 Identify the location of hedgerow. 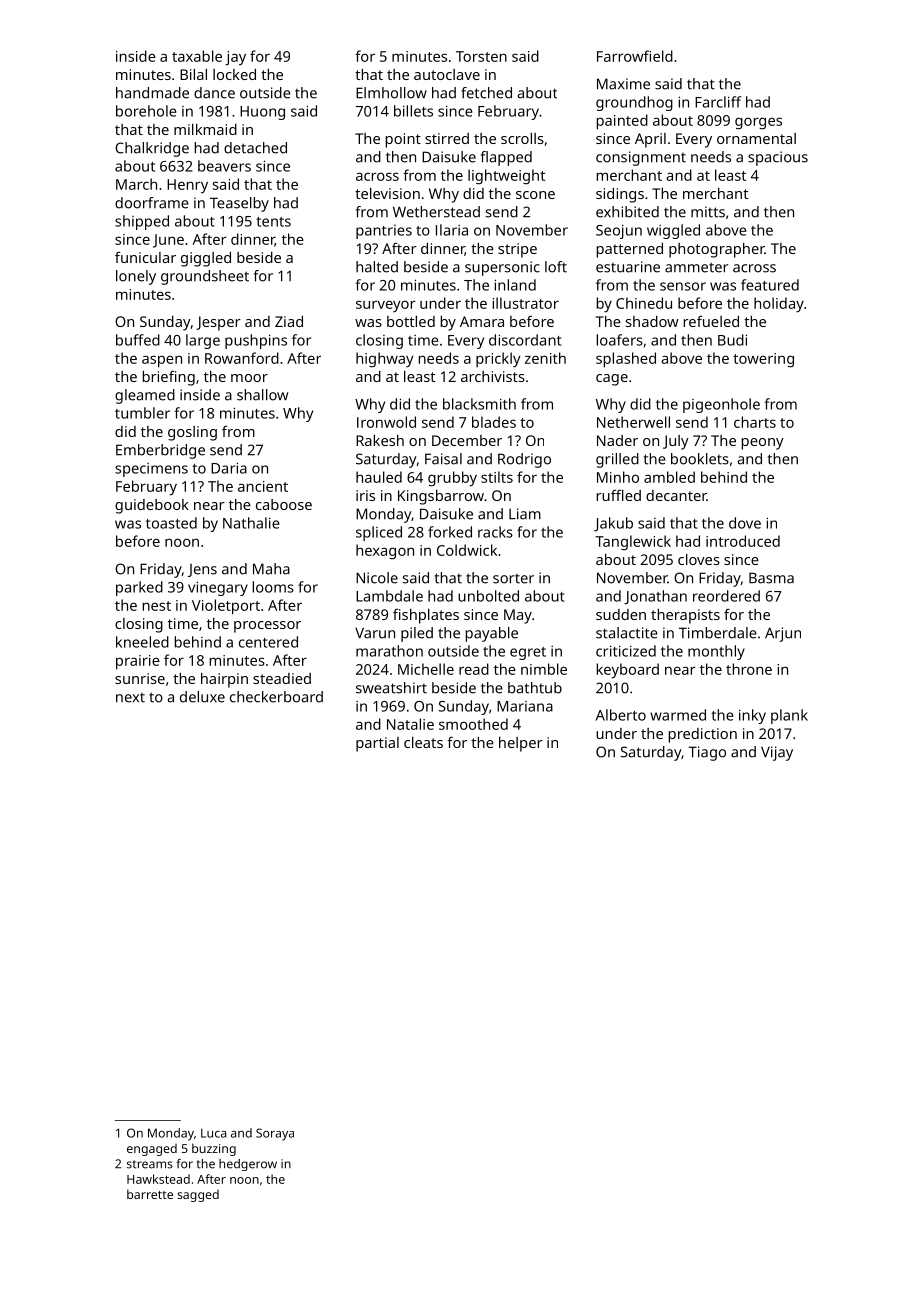
(248, 1165).
